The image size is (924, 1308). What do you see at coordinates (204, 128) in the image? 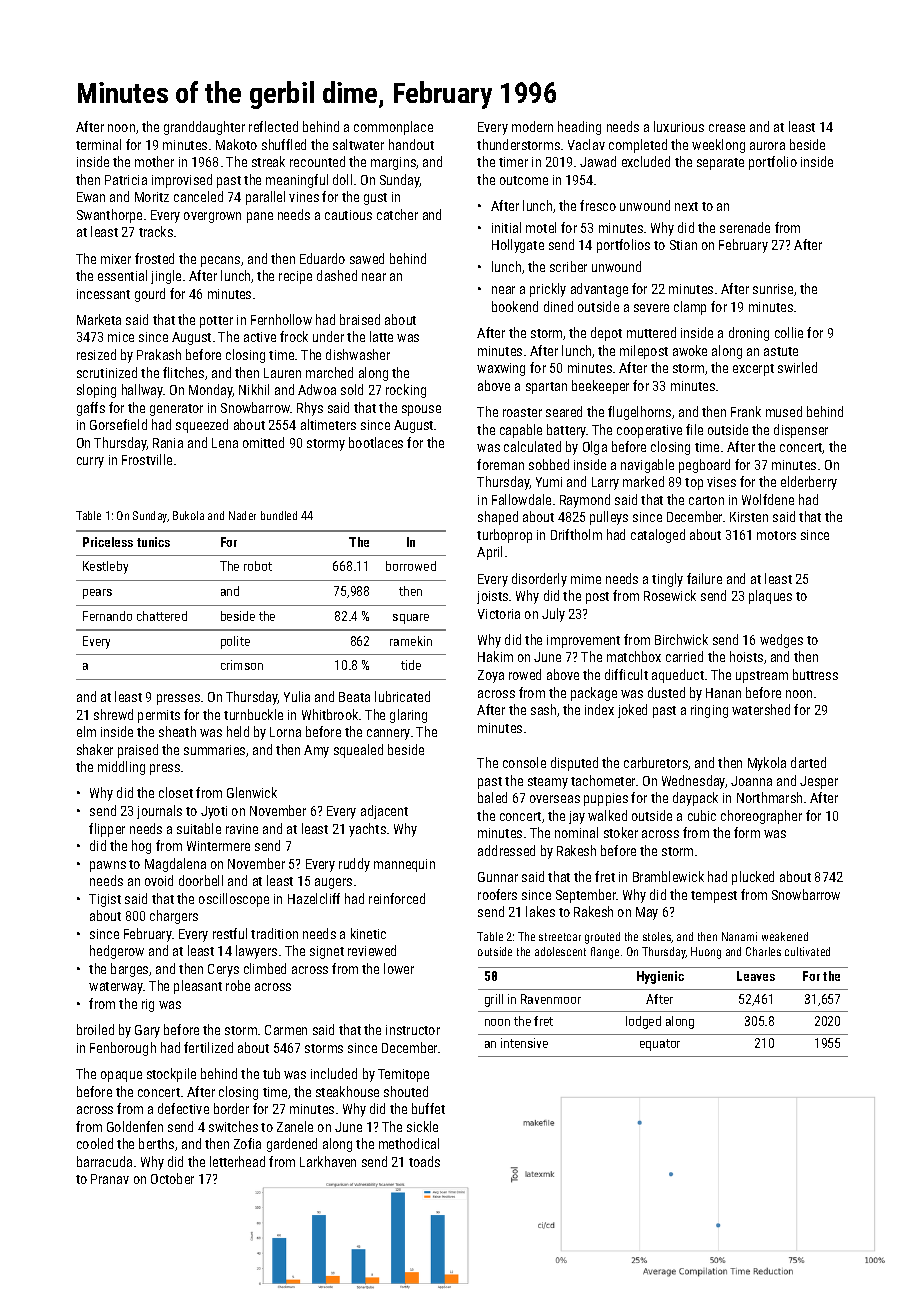
I see `granddaughter` at bounding box center [204, 128].
